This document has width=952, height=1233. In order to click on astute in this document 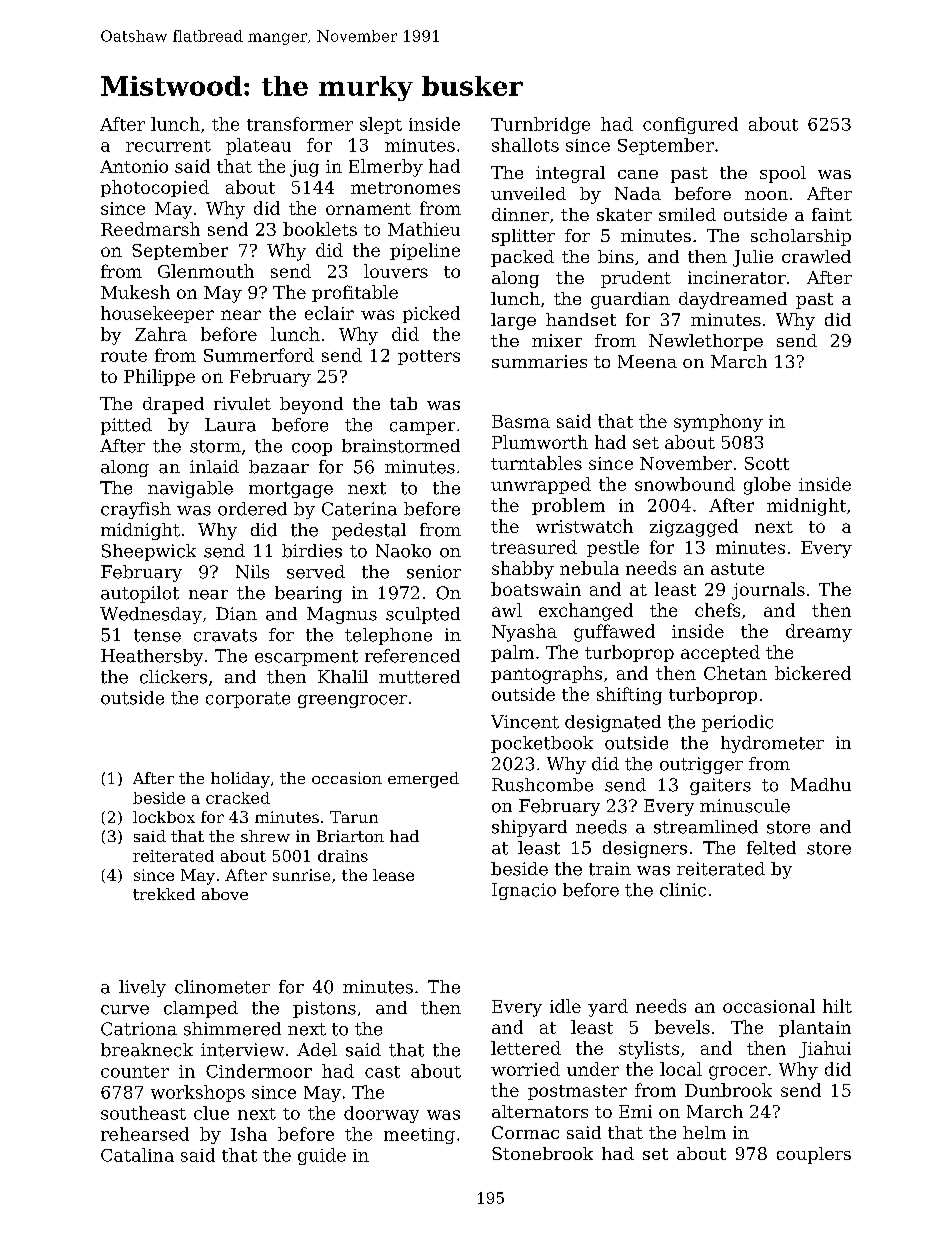, I will do `click(737, 569)`.
